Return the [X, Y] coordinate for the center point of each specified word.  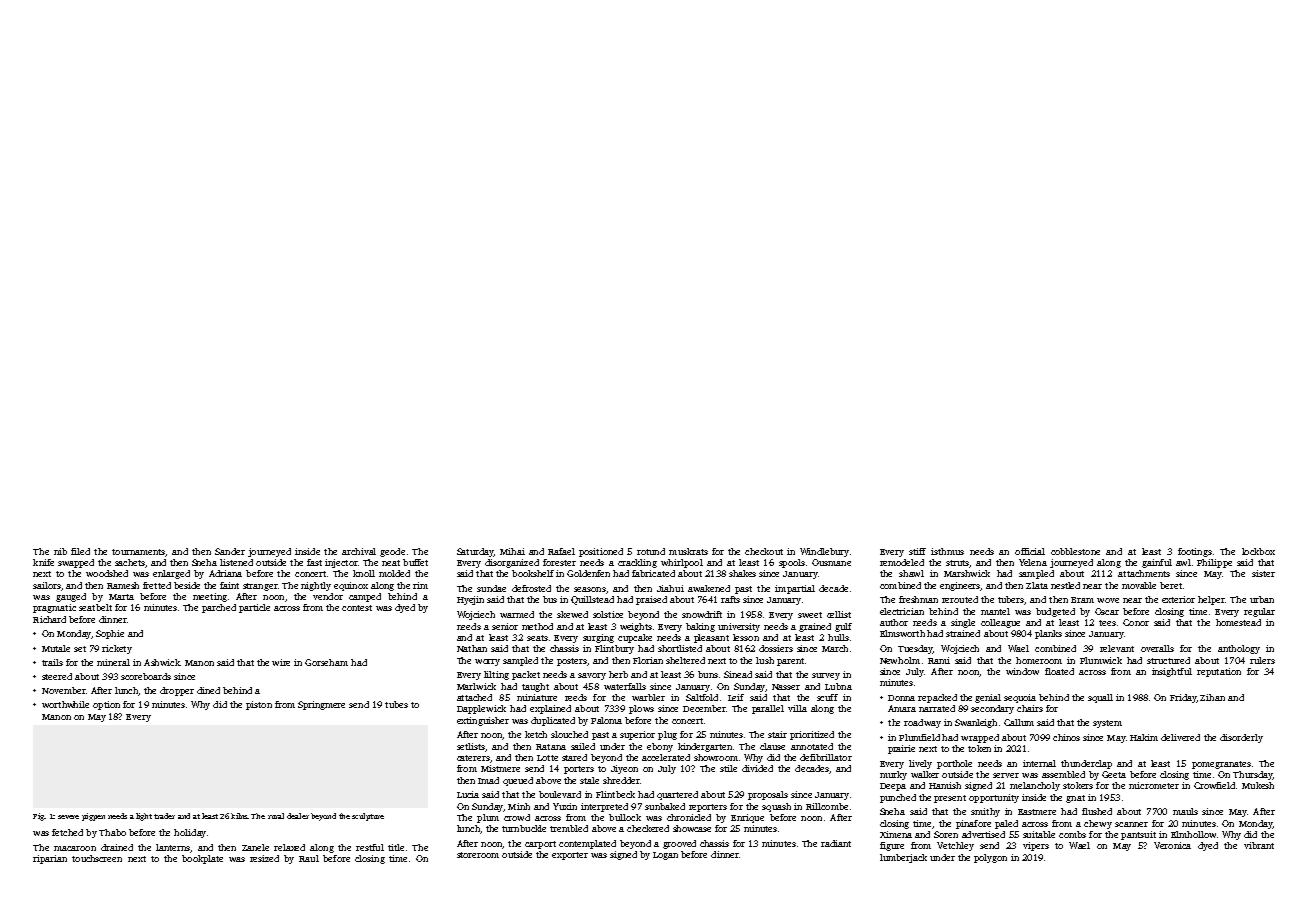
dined [208, 690]
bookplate [202, 859]
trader [164, 816]
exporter [570, 856]
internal [1039, 763]
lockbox [1258, 551]
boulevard [560, 794]
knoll [364, 573]
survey [826, 676]
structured [1168, 660]
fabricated [653, 573]
